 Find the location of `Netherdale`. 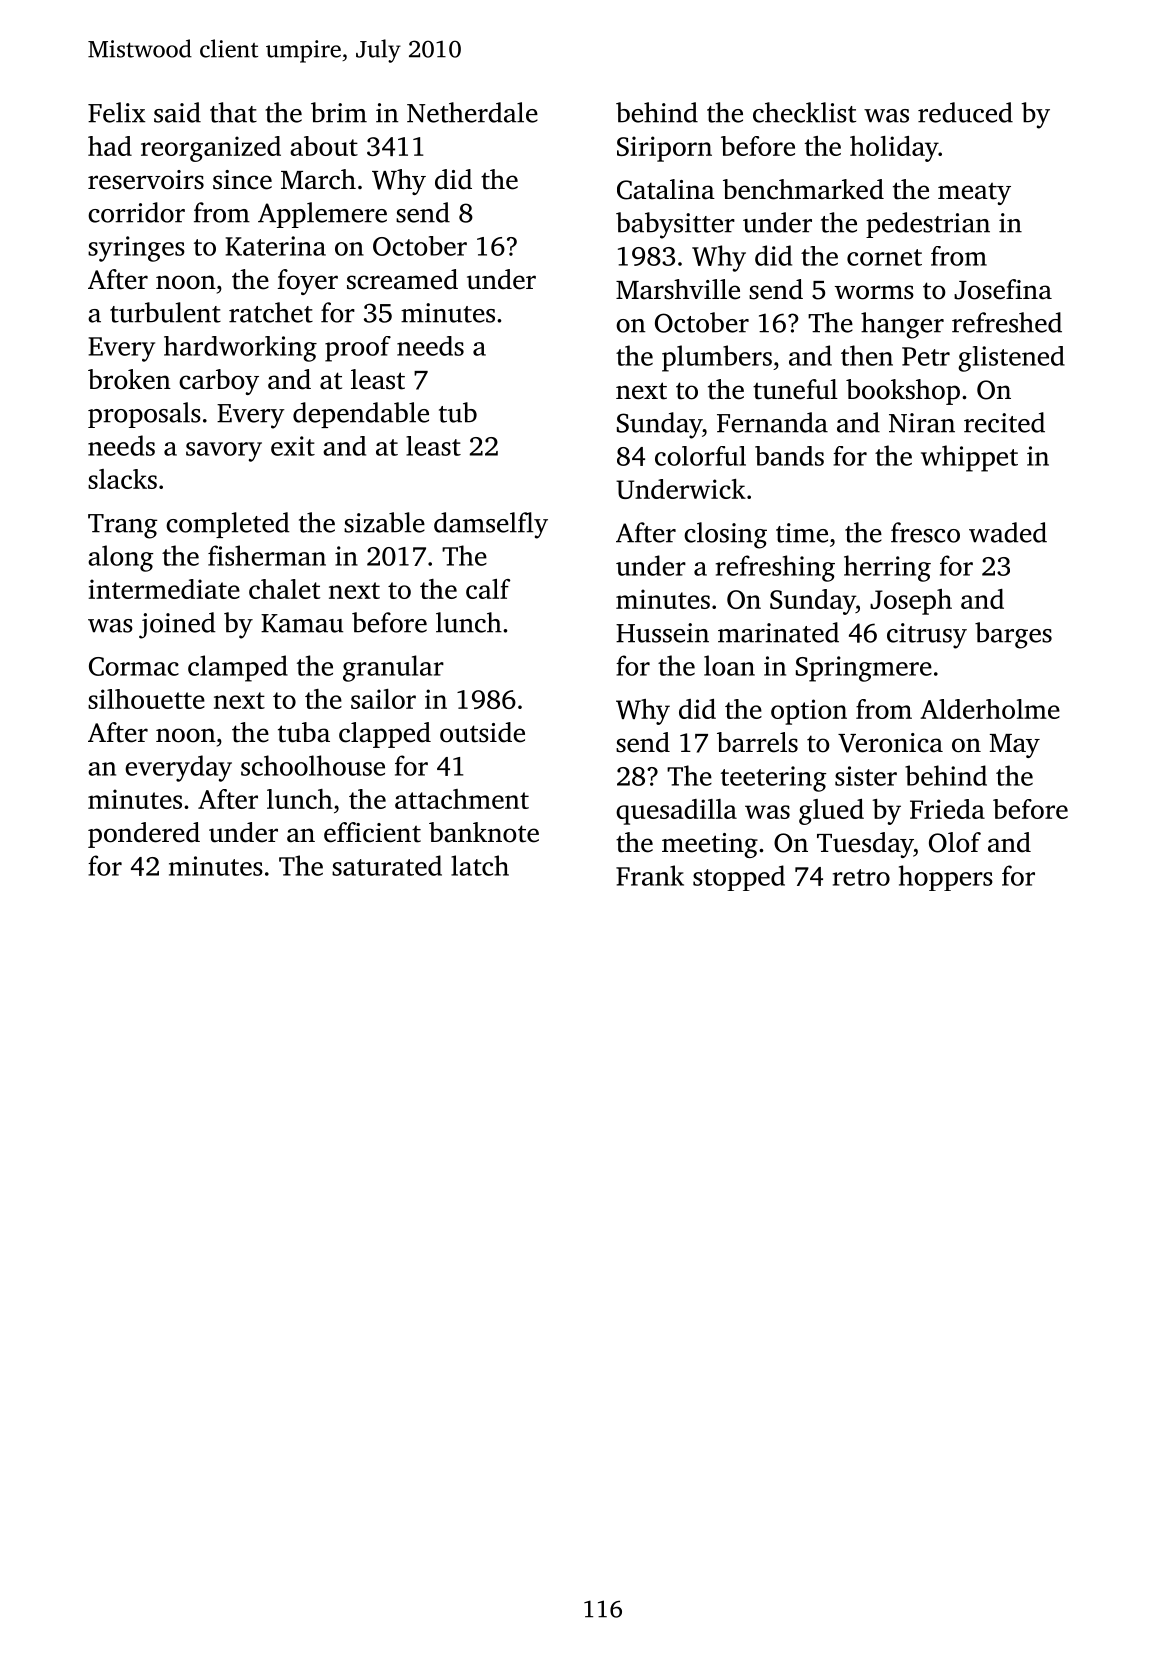

Netherdale is located at coordinates (472, 112).
